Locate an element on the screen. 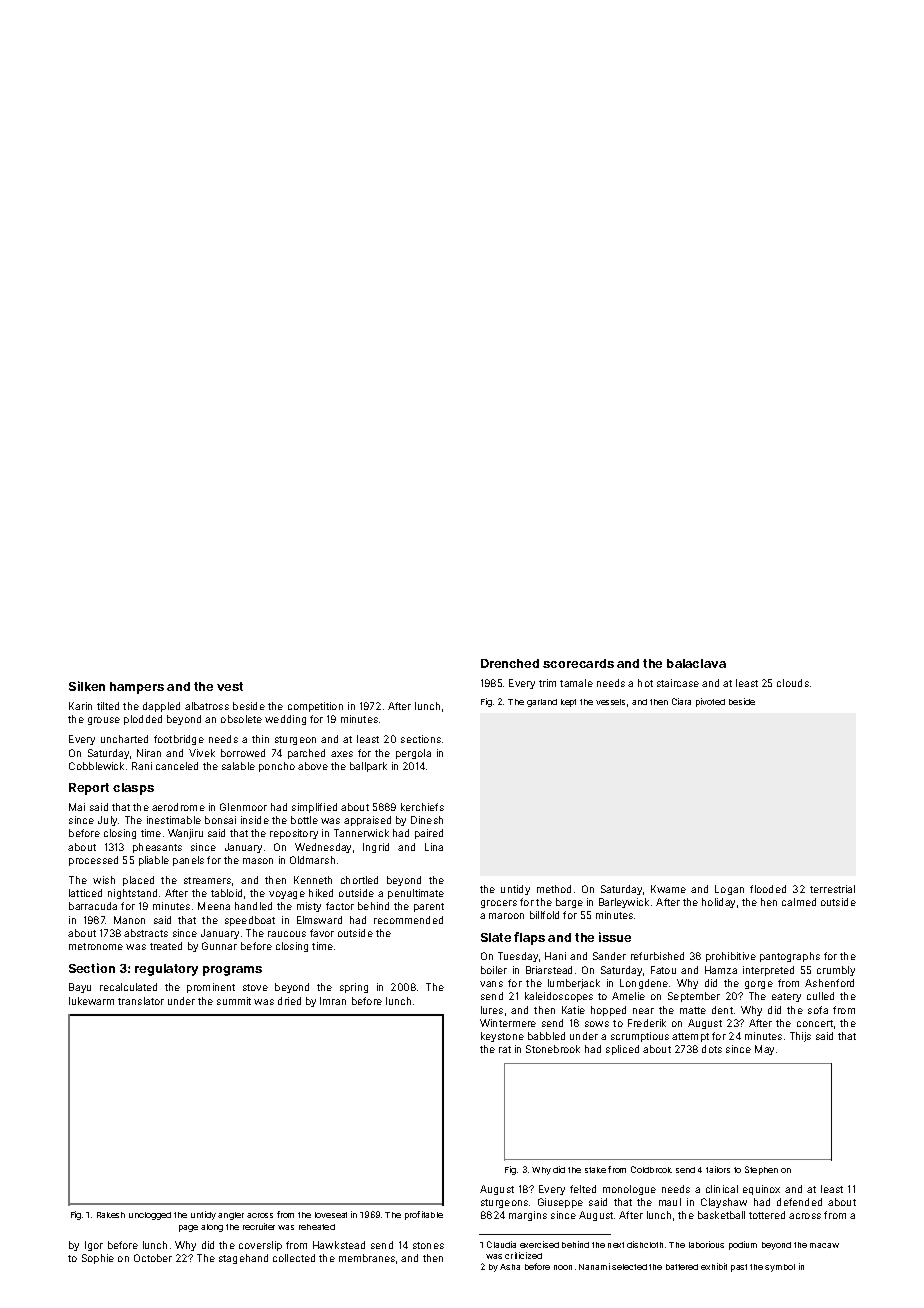 The width and height of the screenshot is (924, 1308). hampers is located at coordinates (137, 688).
